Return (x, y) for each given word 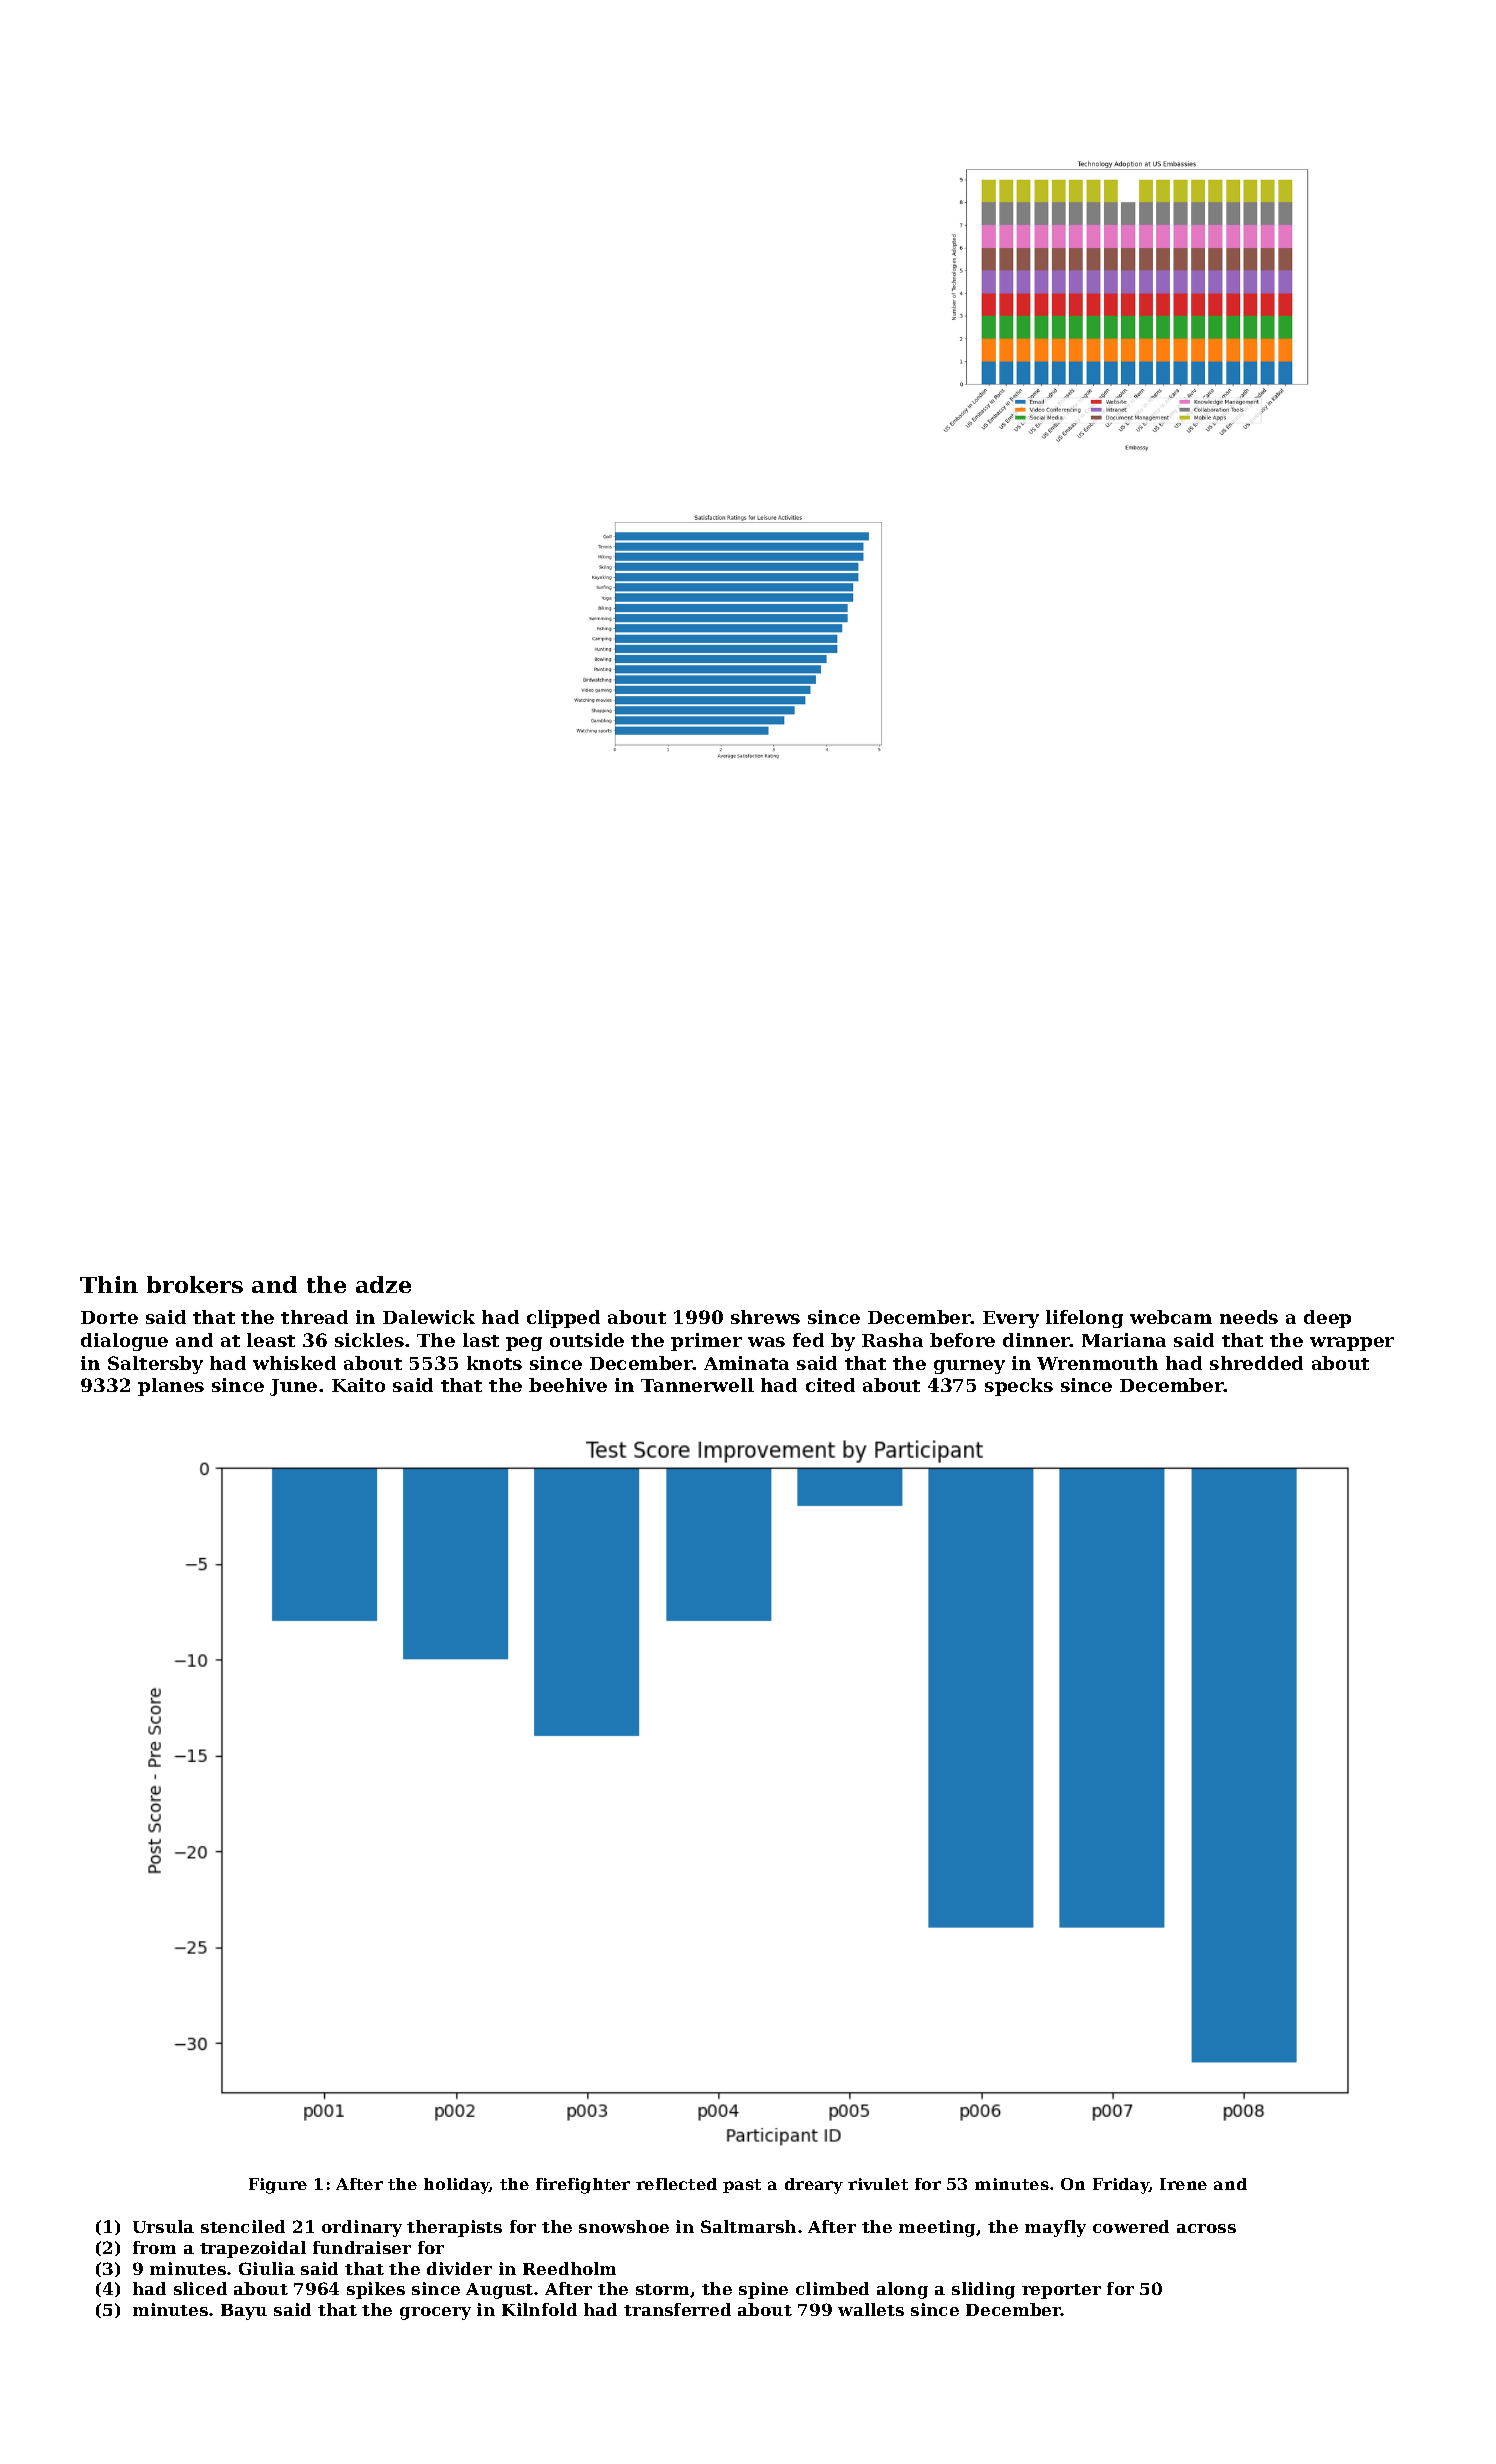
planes (171, 1387)
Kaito (358, 1385)
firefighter (583, 2186)
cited (830, 1385)
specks (1019, 1387)
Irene (1183, 2184)
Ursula (163, 2226)
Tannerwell (697, 1385)
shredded (1256, 1363)
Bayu (244, 2312)
